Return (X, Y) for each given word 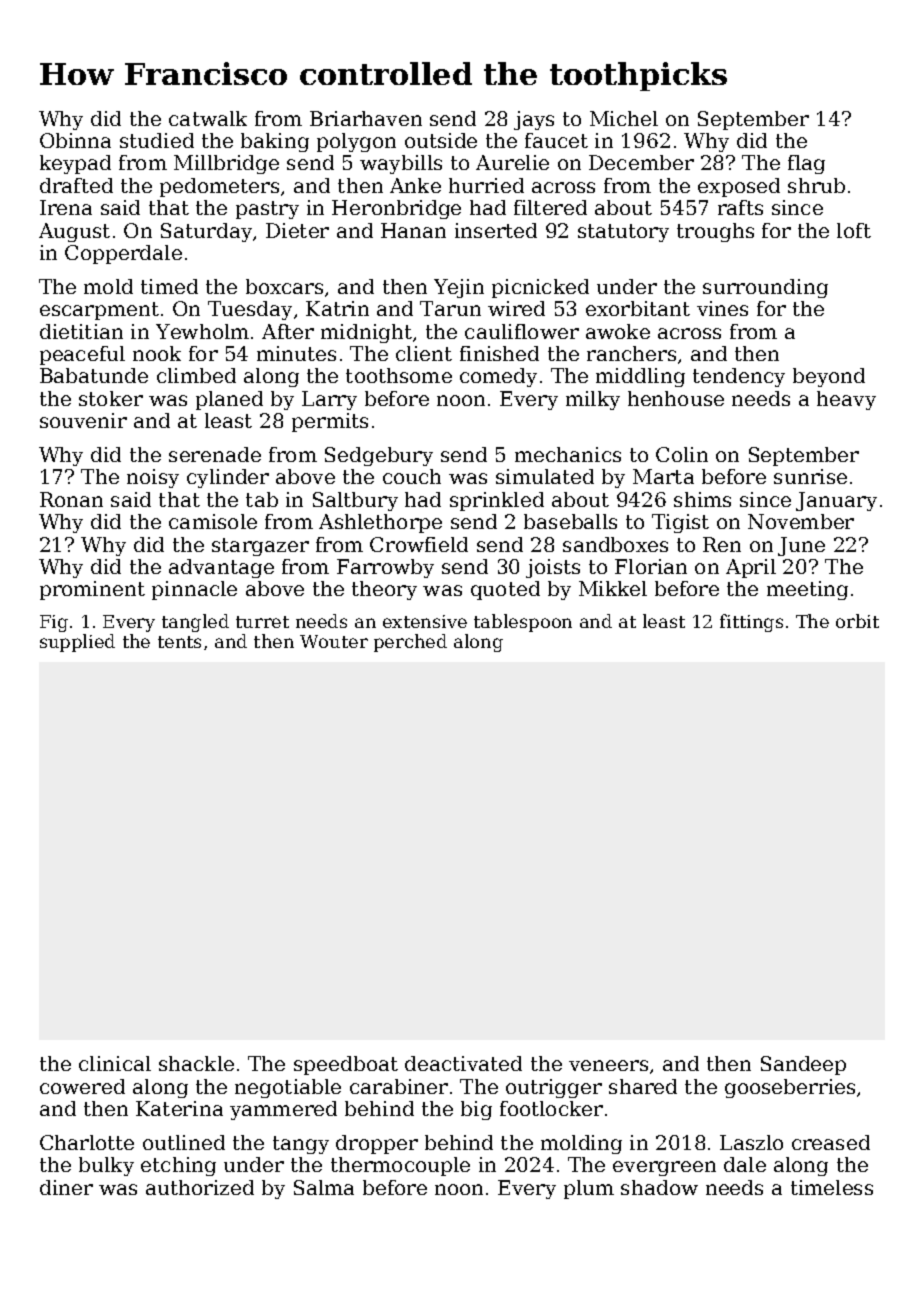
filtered (550, 207)
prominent (92, 590)
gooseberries (790, 1088)
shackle (196, 1063)
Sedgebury (379, 456)
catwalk (208, 118)
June (801, 546)
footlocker (551, 1108)
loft (854, 230)
